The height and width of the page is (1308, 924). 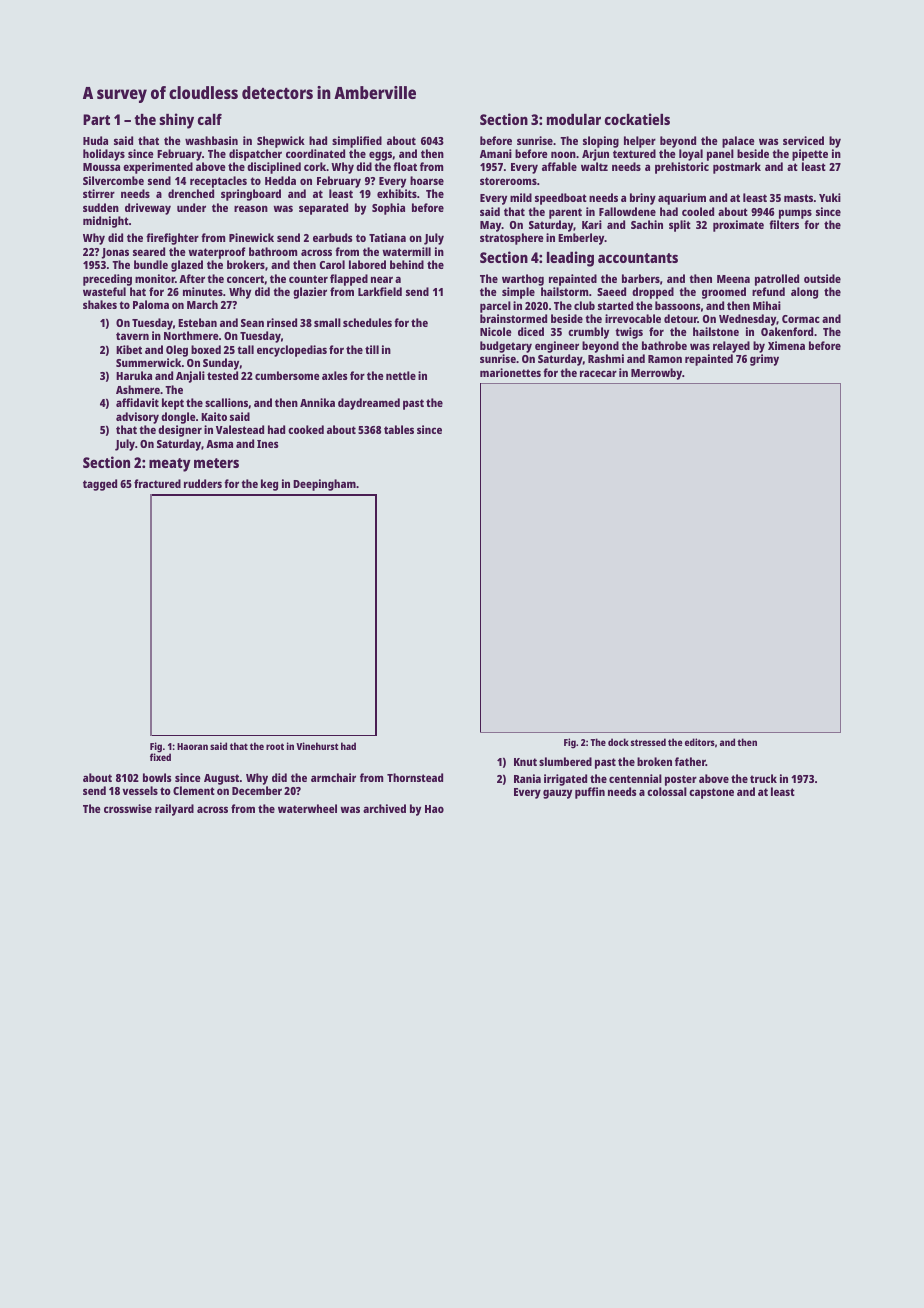 I want to click on holidays, so click(x=104, y=155).
